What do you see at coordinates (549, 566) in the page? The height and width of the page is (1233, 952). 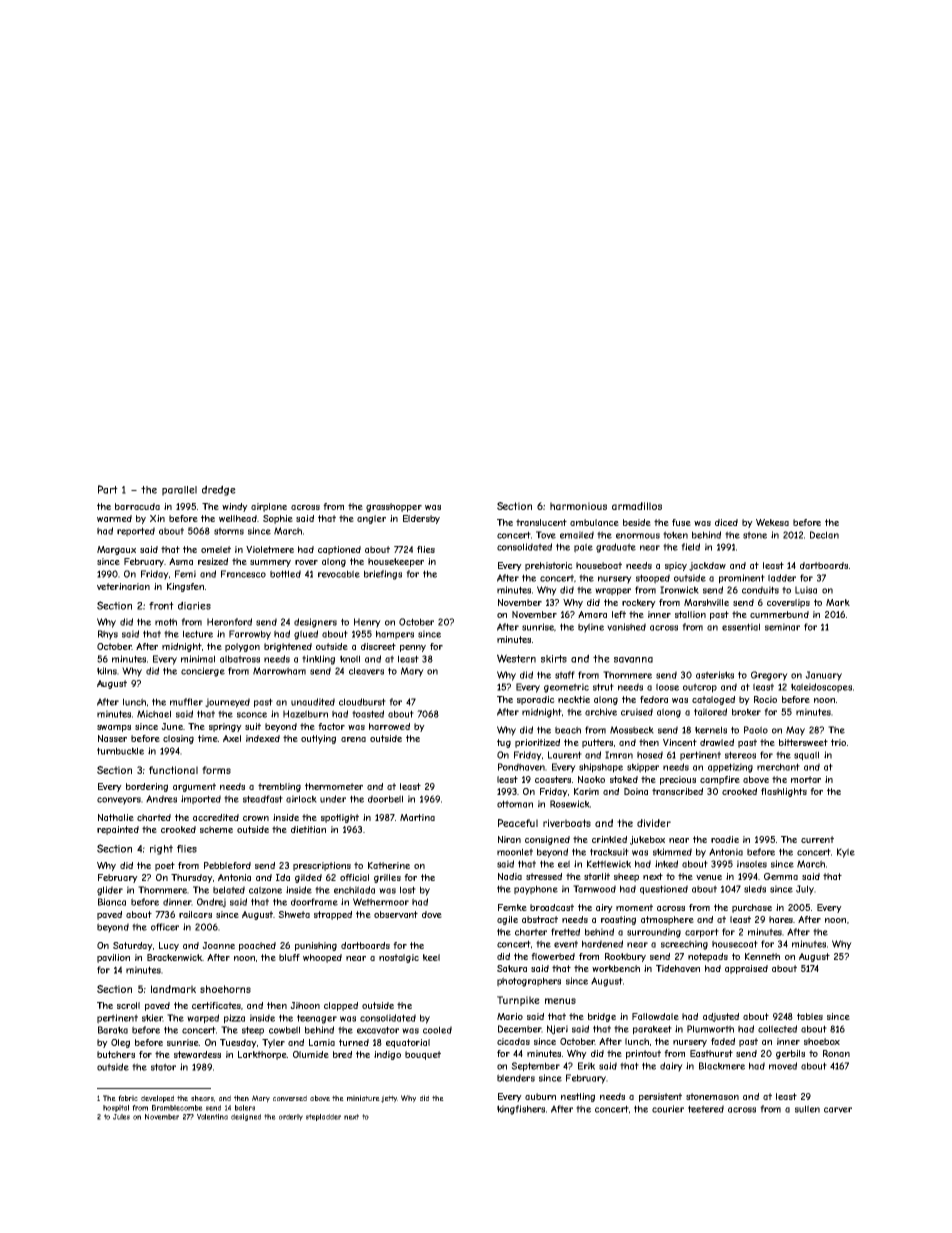 I see `prehistoric` at bounding box center [549, 566].
